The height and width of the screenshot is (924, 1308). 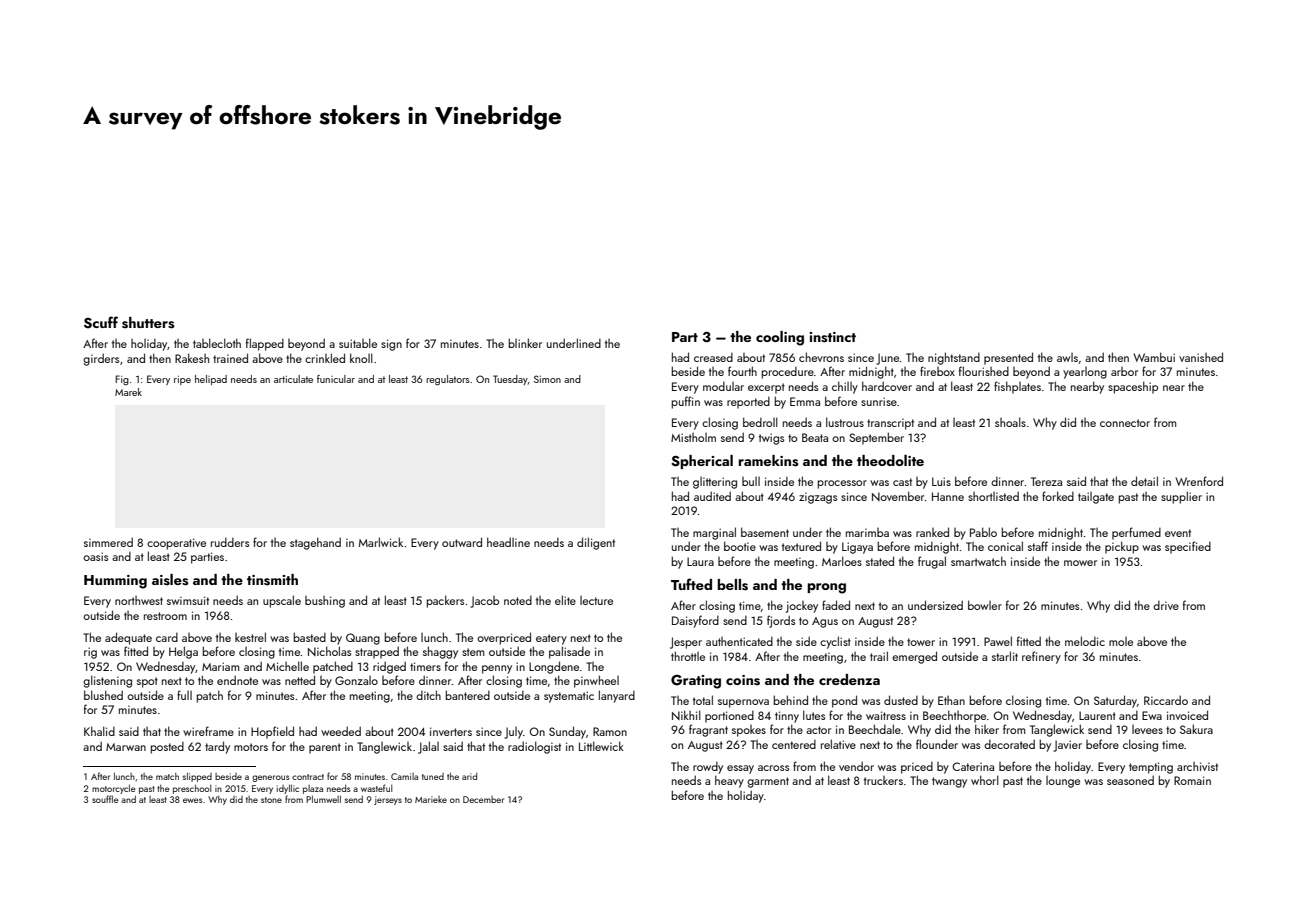 What do you see at coordinates (148, 323) in the screenshot?
I see `shutters` at bounding box center [148, 323].
